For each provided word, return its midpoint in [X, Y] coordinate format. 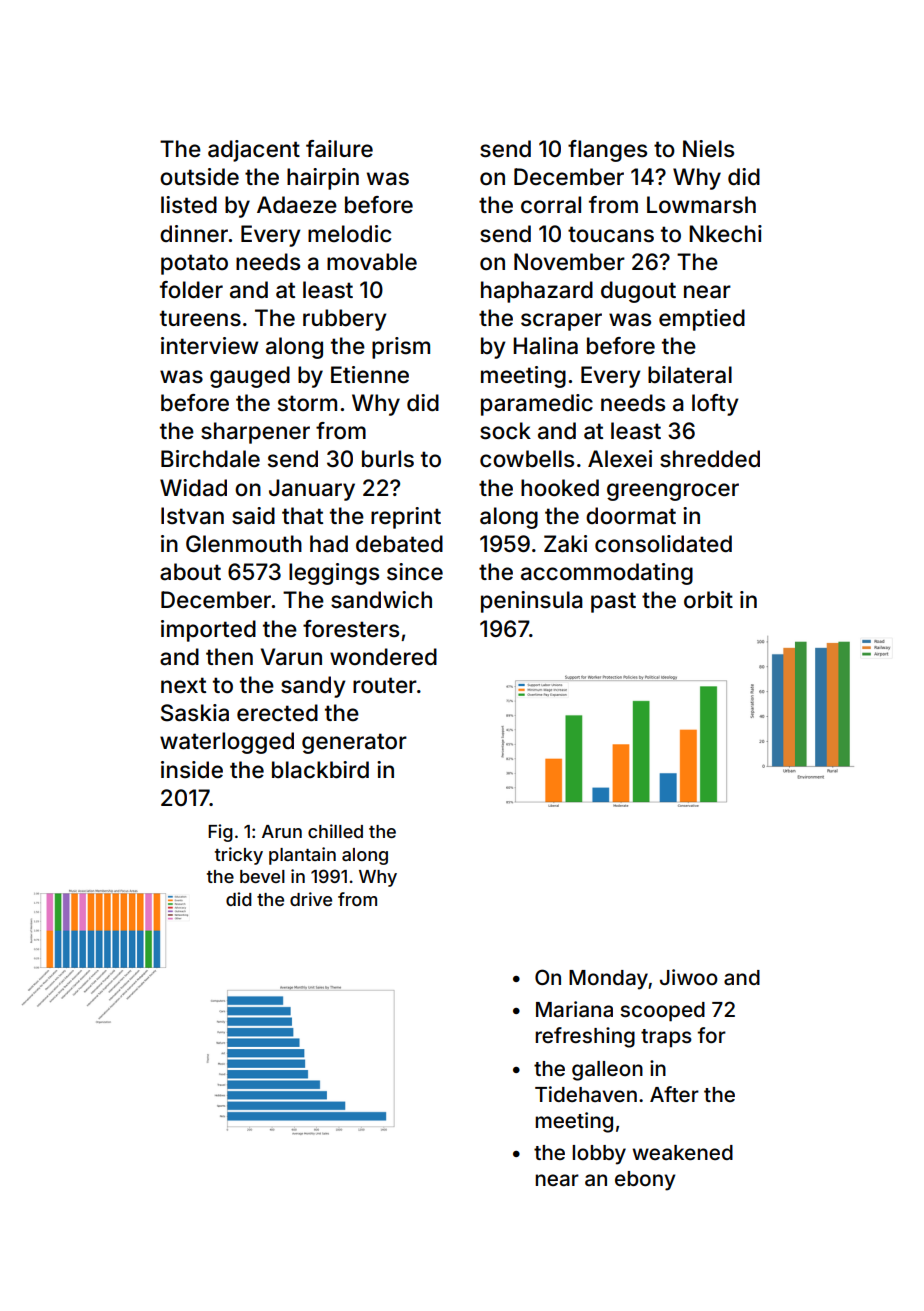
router [385, 685]
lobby [599, 1155]
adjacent [254, 151]
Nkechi [725, 233]
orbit [708, 600]
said [253, 516]
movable [372, 262]
